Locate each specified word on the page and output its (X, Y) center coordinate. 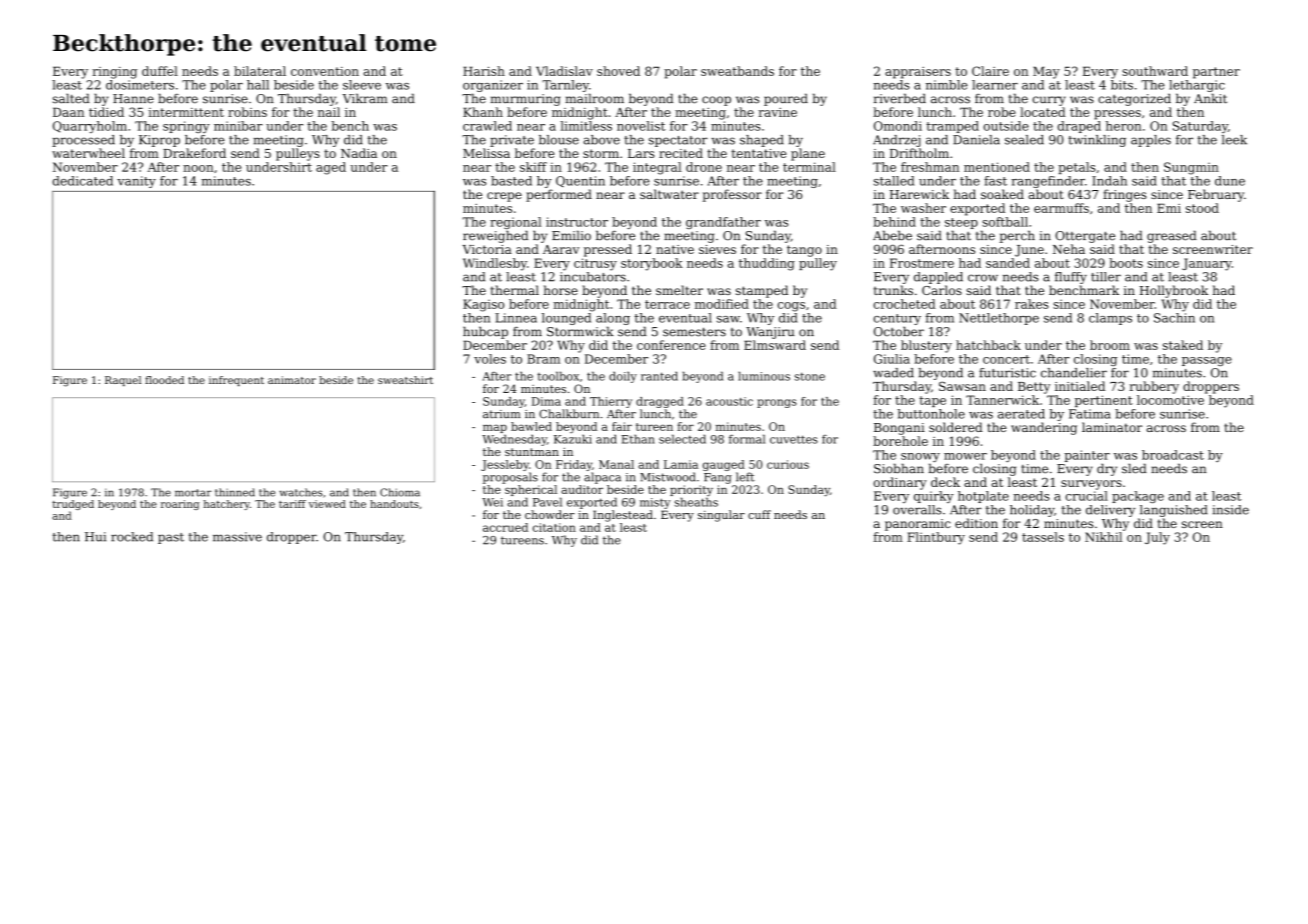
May (1046, 72)
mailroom (594, 98)
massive (237, 537)
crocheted (905, 304)
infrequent (236, 381)
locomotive (1170, 400)
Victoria (487, 249)
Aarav (561, 249)
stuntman (532, 452)
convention (325, 71)
